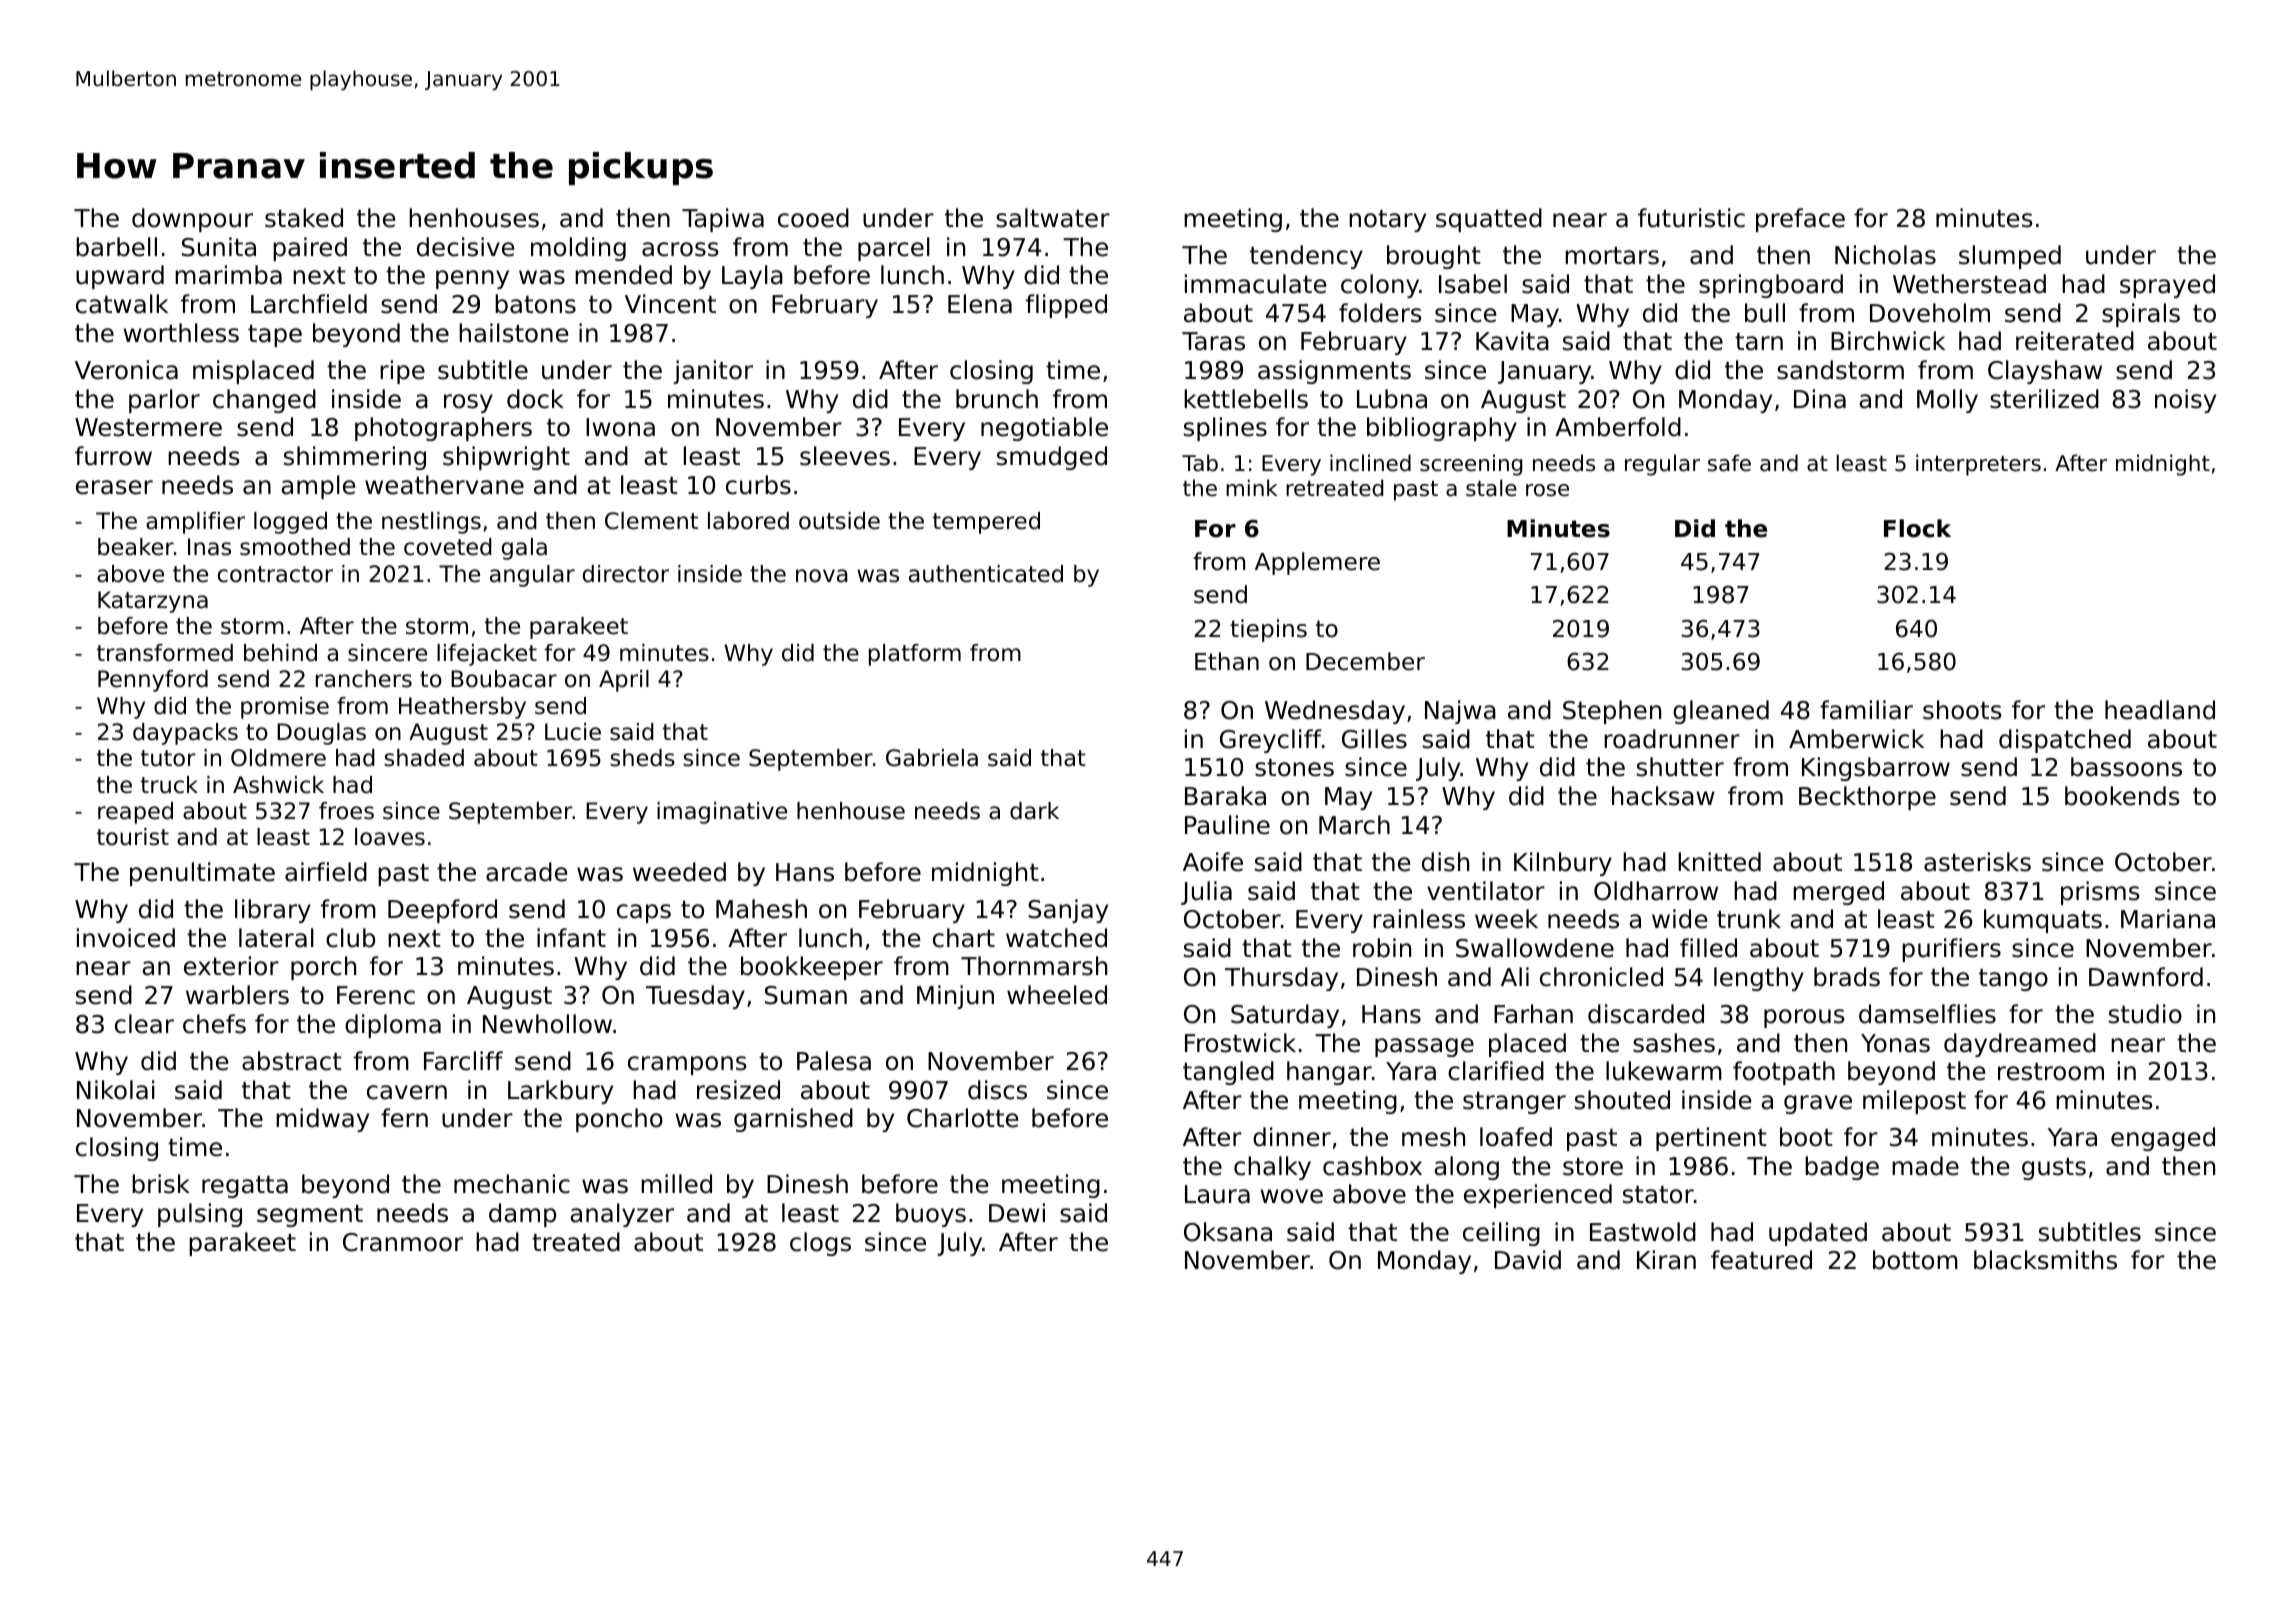 This screenshot has width=2292, height=1620. I want to click on spirals, so click(2141, 315).
